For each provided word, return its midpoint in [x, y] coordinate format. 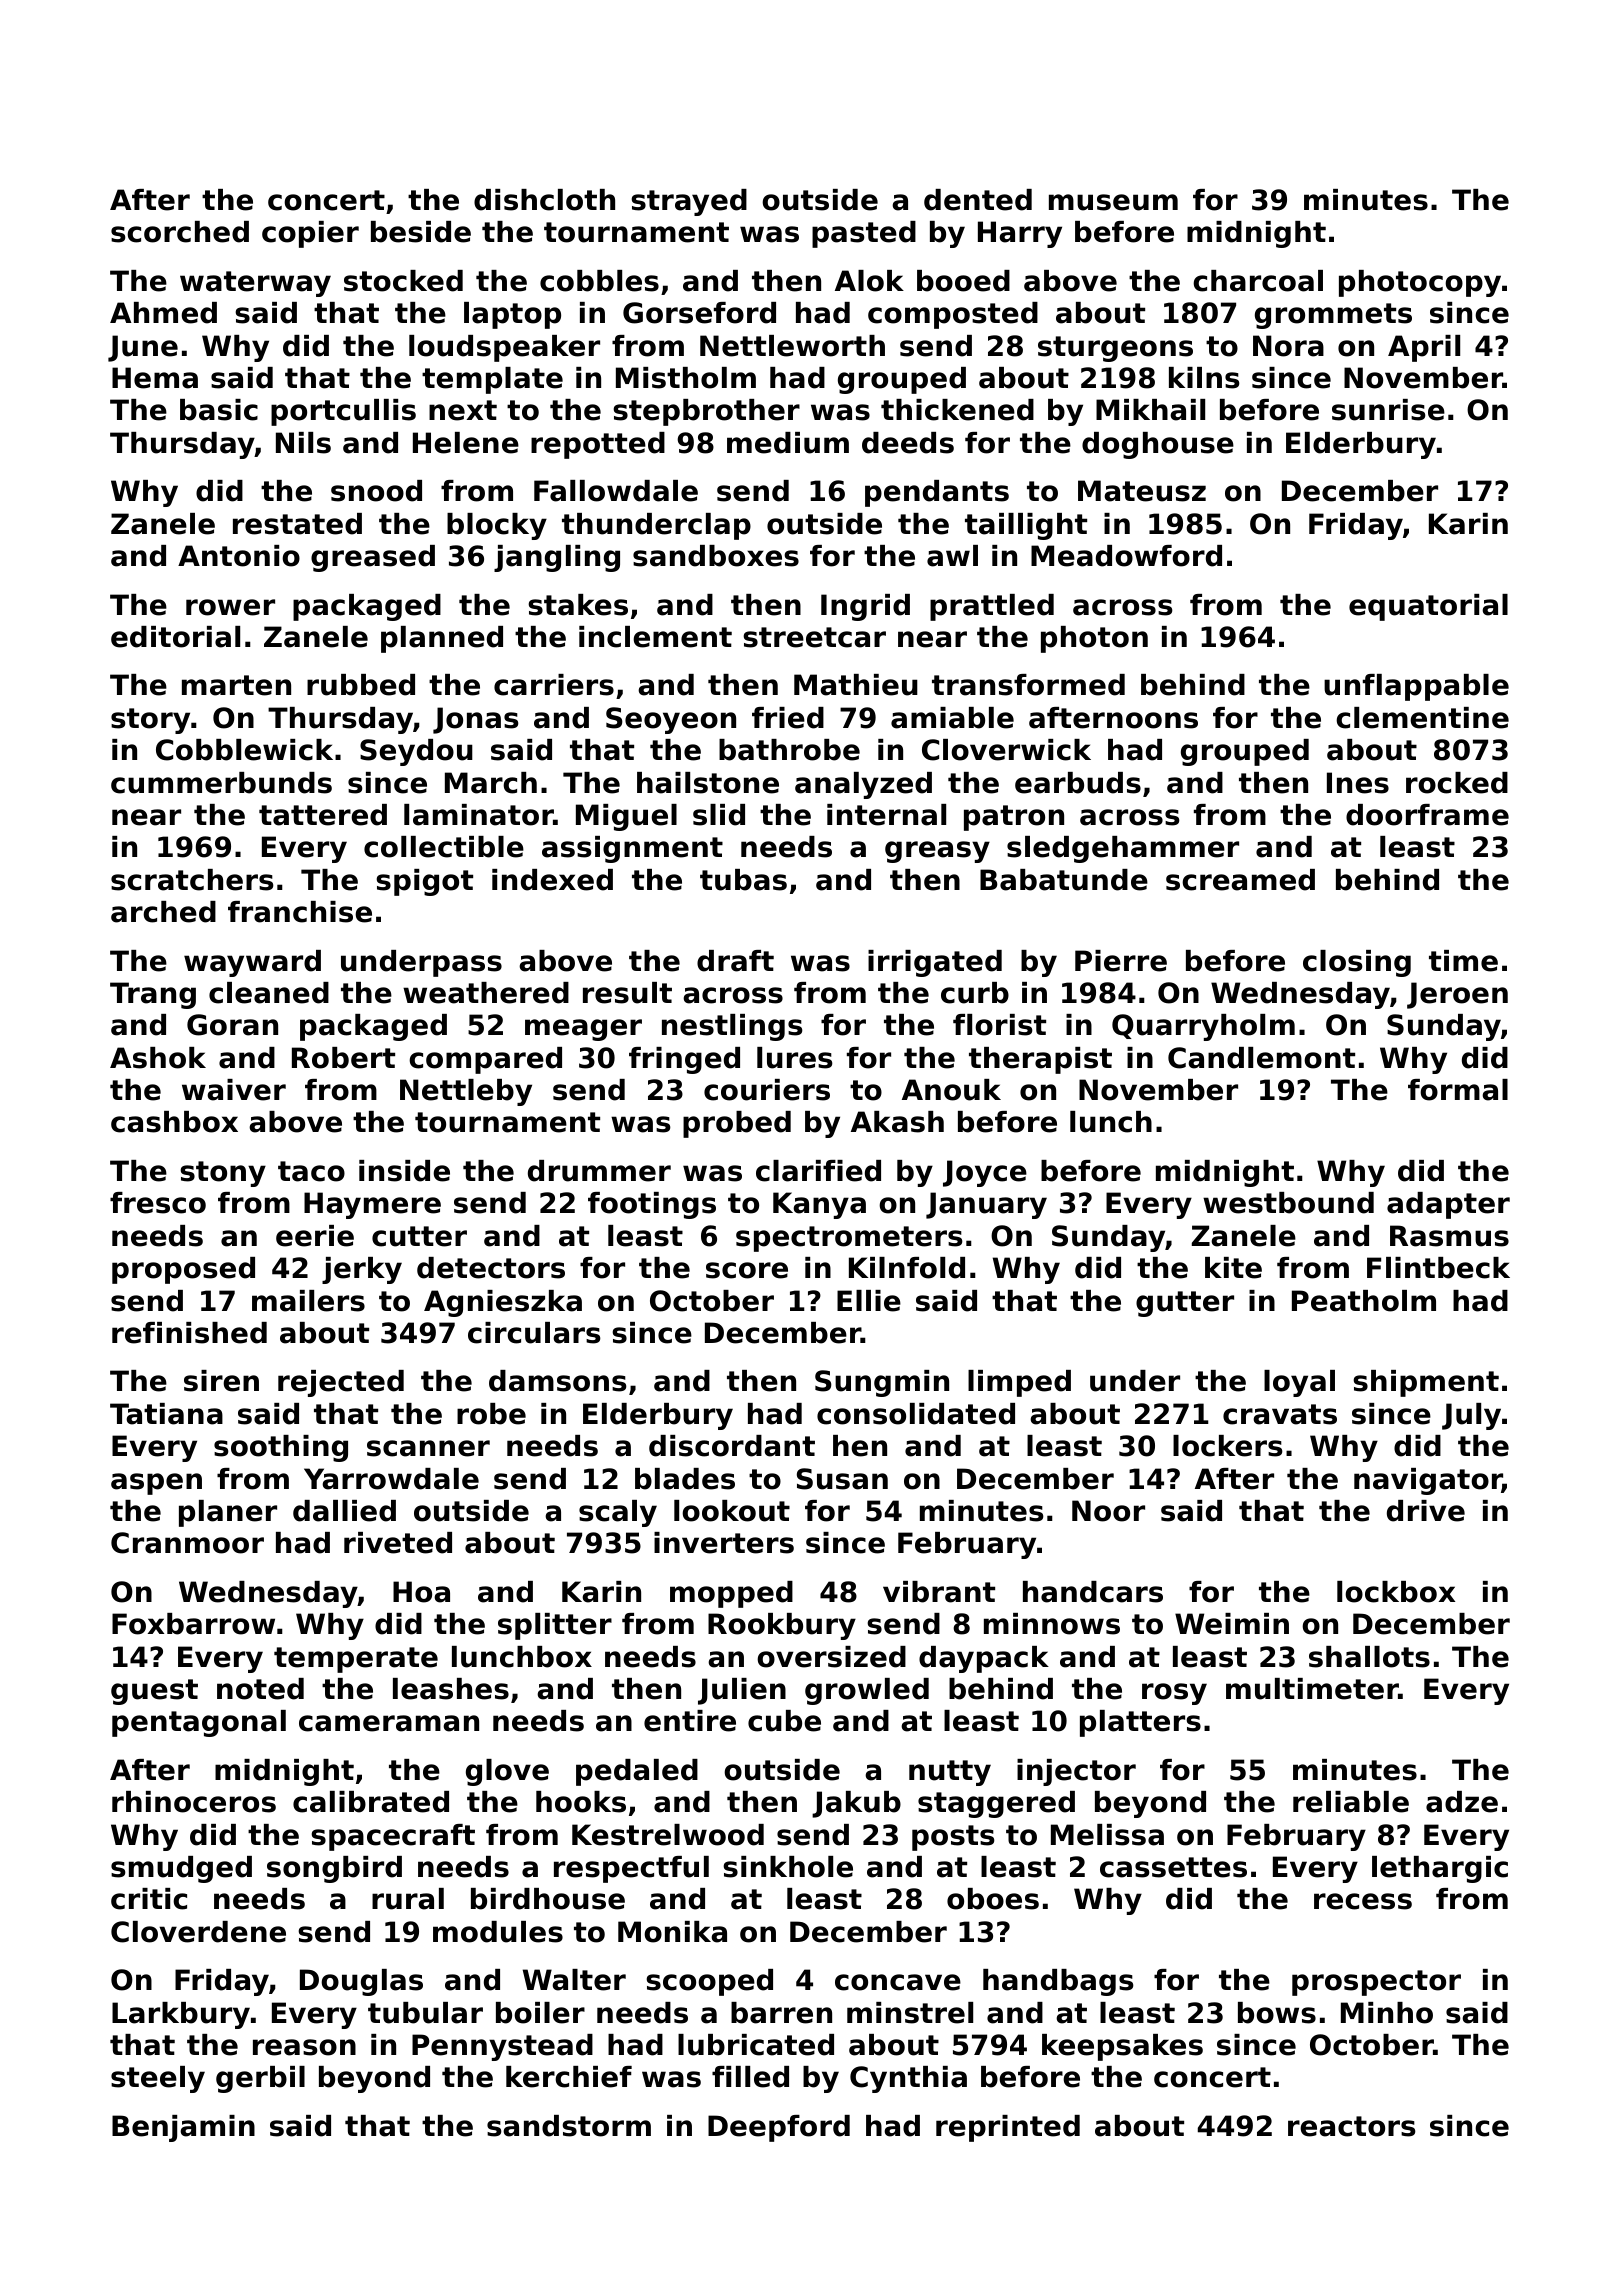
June [143, 348]
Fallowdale [616, 491]
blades [685, 1479]
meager [583, 1030]
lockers [1228, 1446]
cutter [419, 1236]
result [627, 993]
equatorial [1428, 607]
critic [149, 1899]
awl [952, 556]
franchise [300, 912]
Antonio [239, 556]
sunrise [1388, 410]
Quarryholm [1203, 1027]
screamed [1240, 880]
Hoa [421, 1592]
